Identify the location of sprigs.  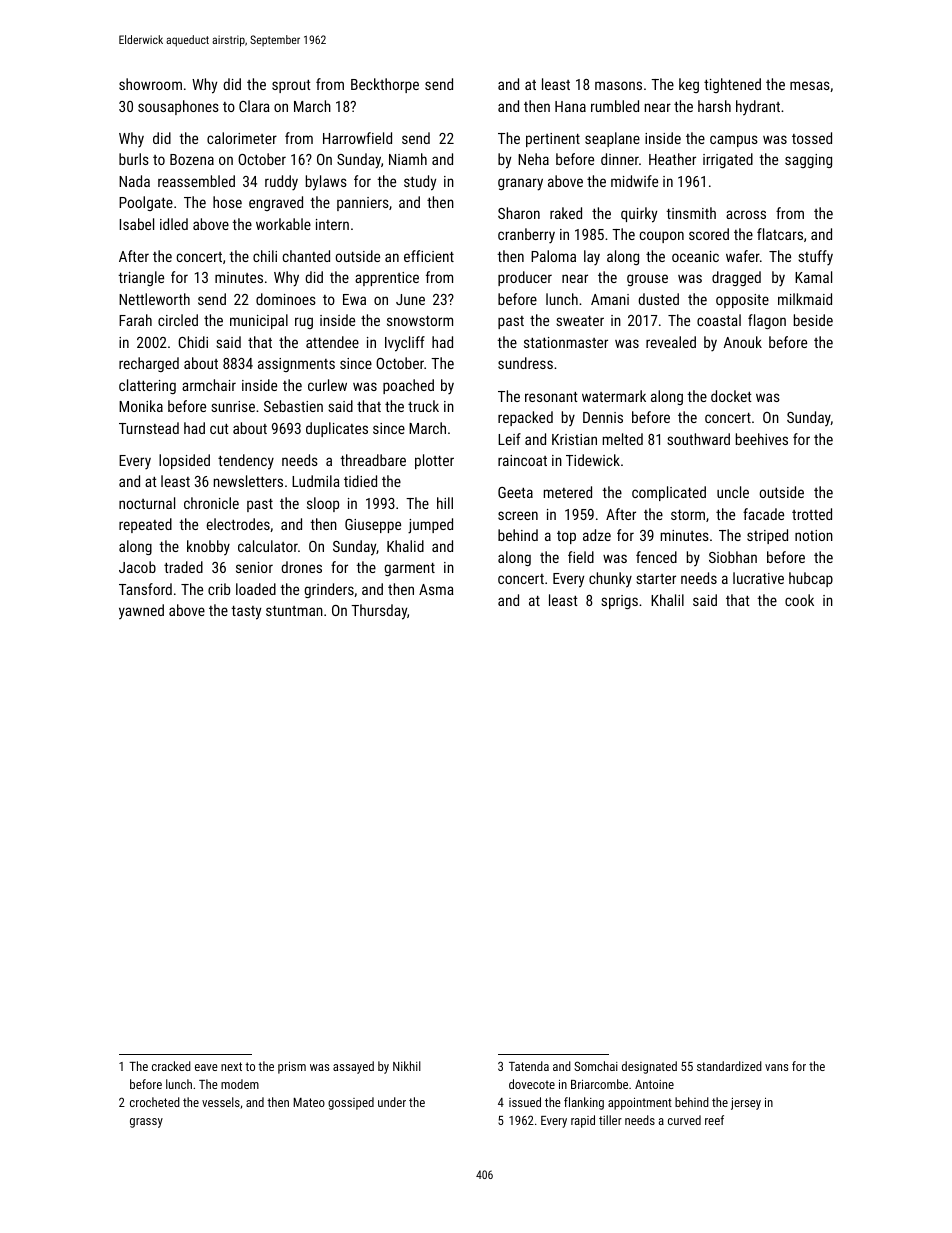
(619, 602).
